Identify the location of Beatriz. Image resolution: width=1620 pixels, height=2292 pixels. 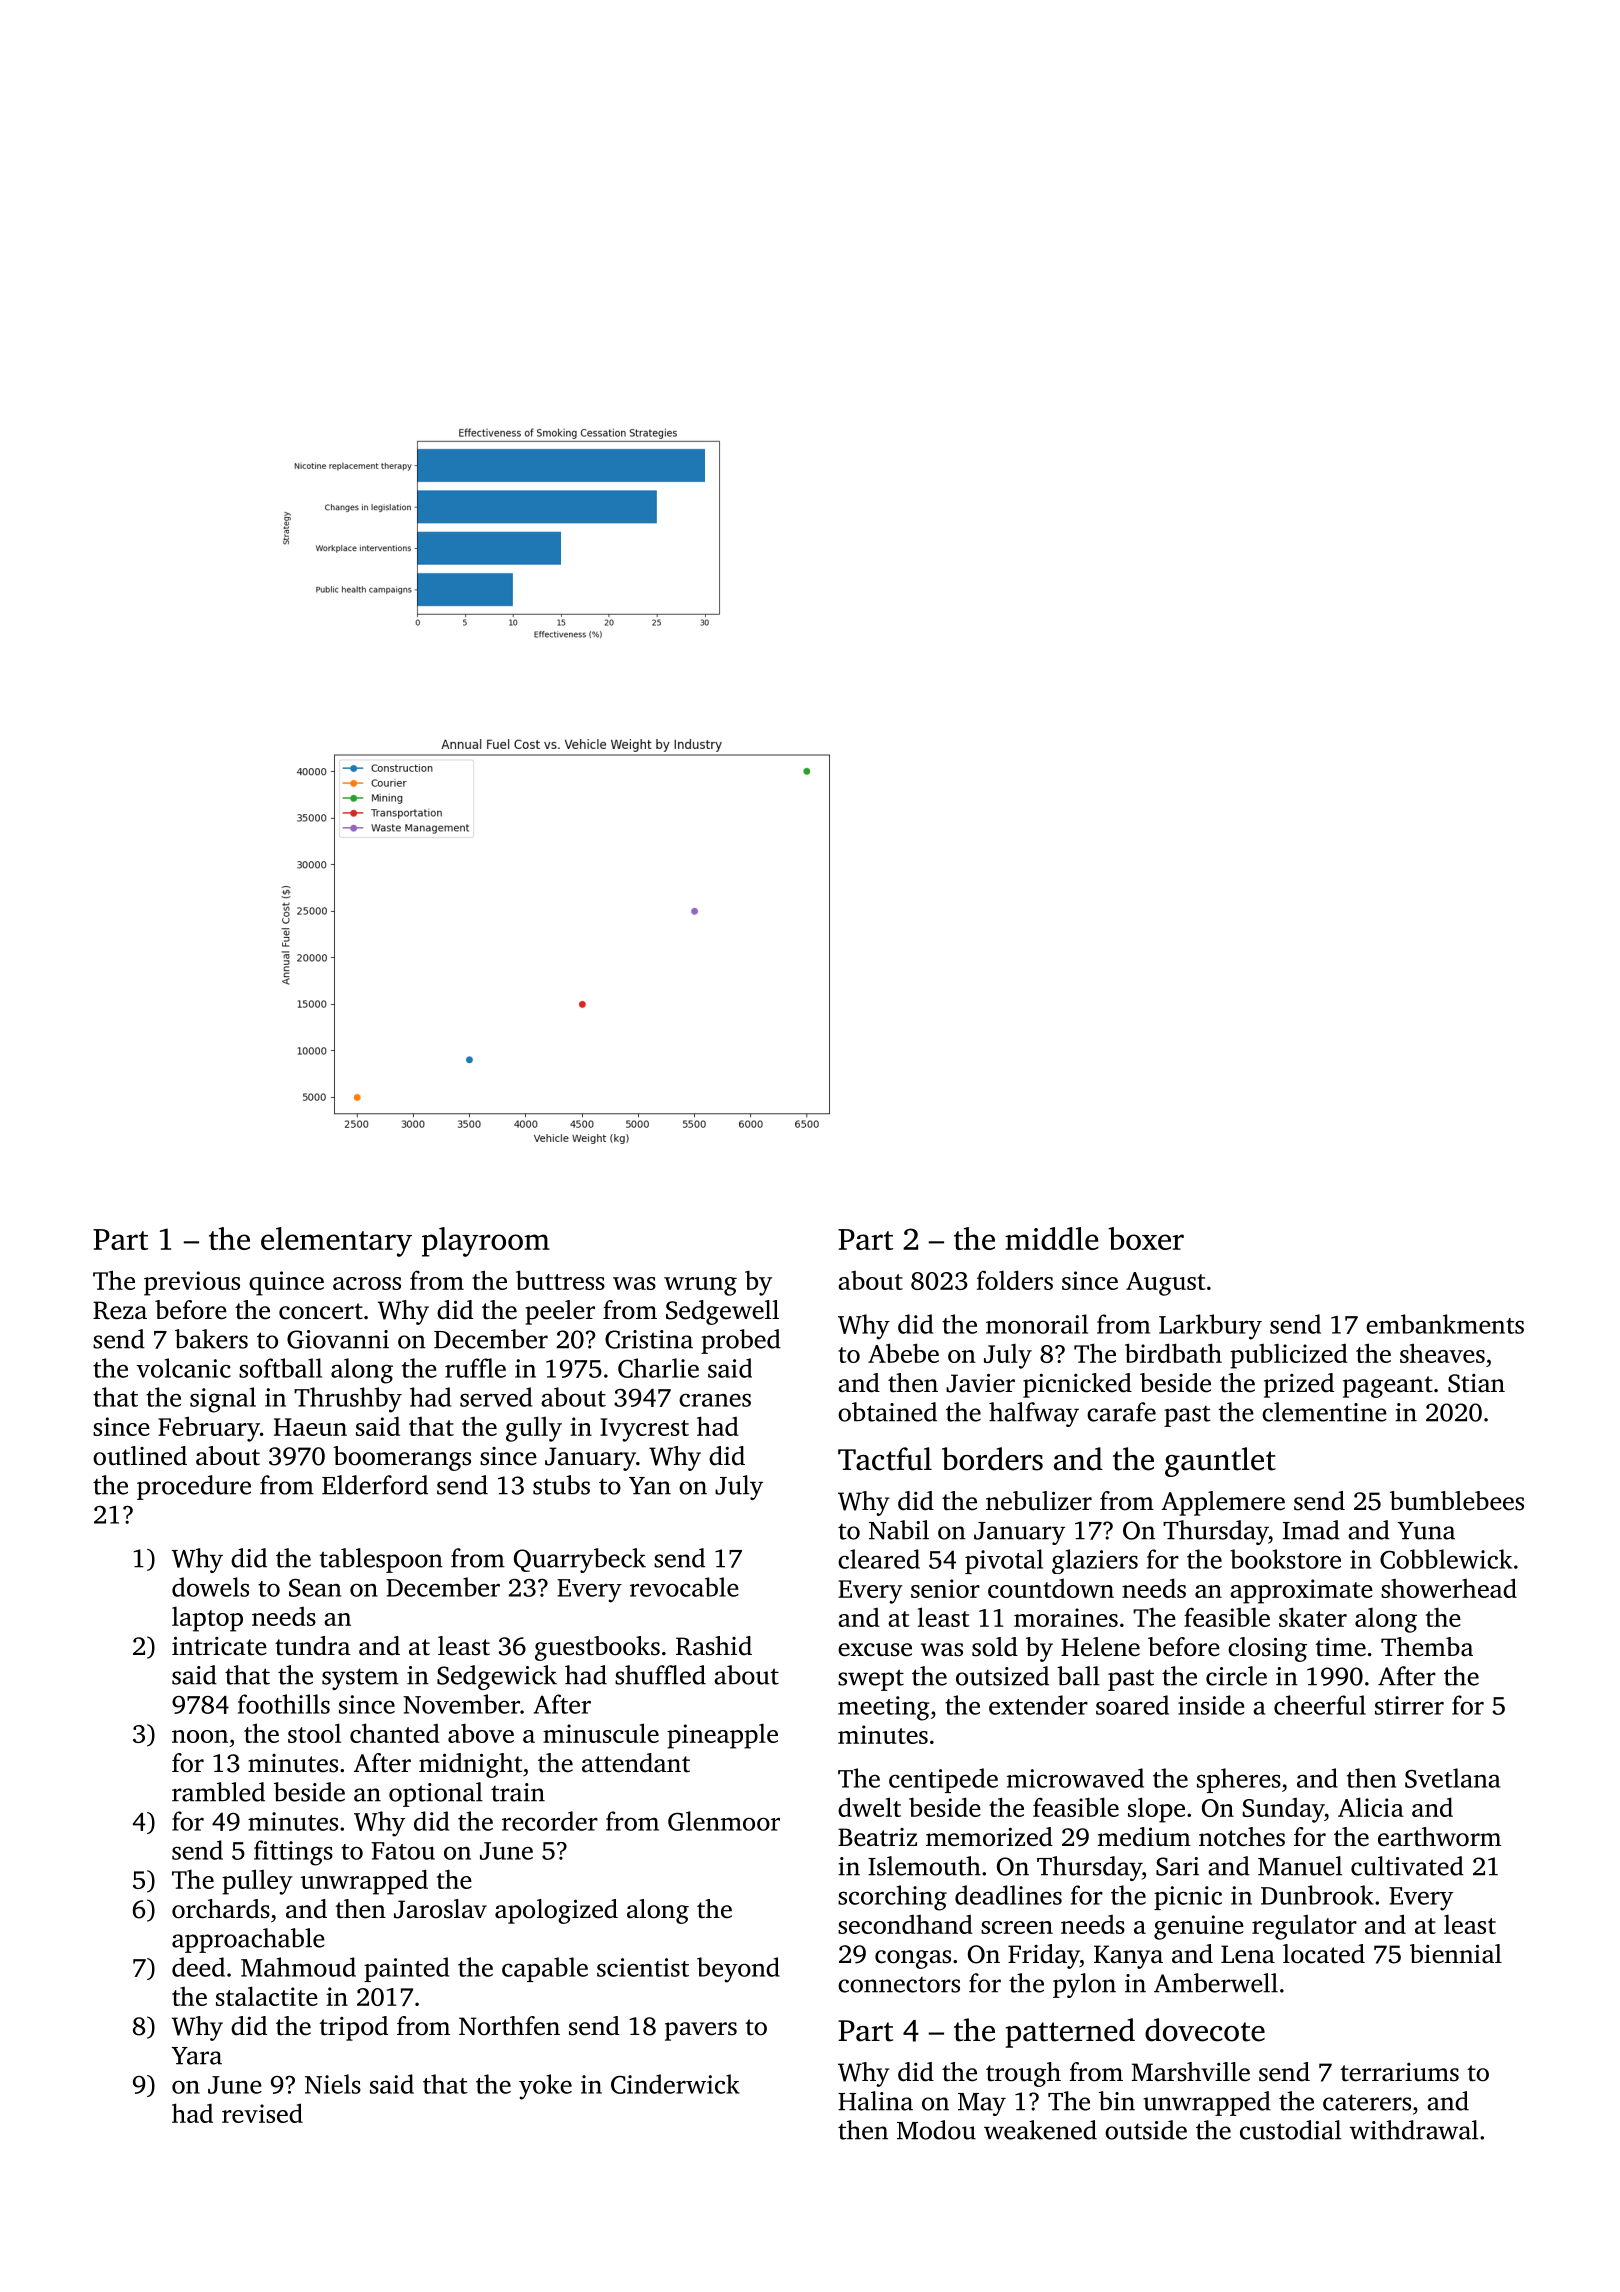
(877, 1837).
